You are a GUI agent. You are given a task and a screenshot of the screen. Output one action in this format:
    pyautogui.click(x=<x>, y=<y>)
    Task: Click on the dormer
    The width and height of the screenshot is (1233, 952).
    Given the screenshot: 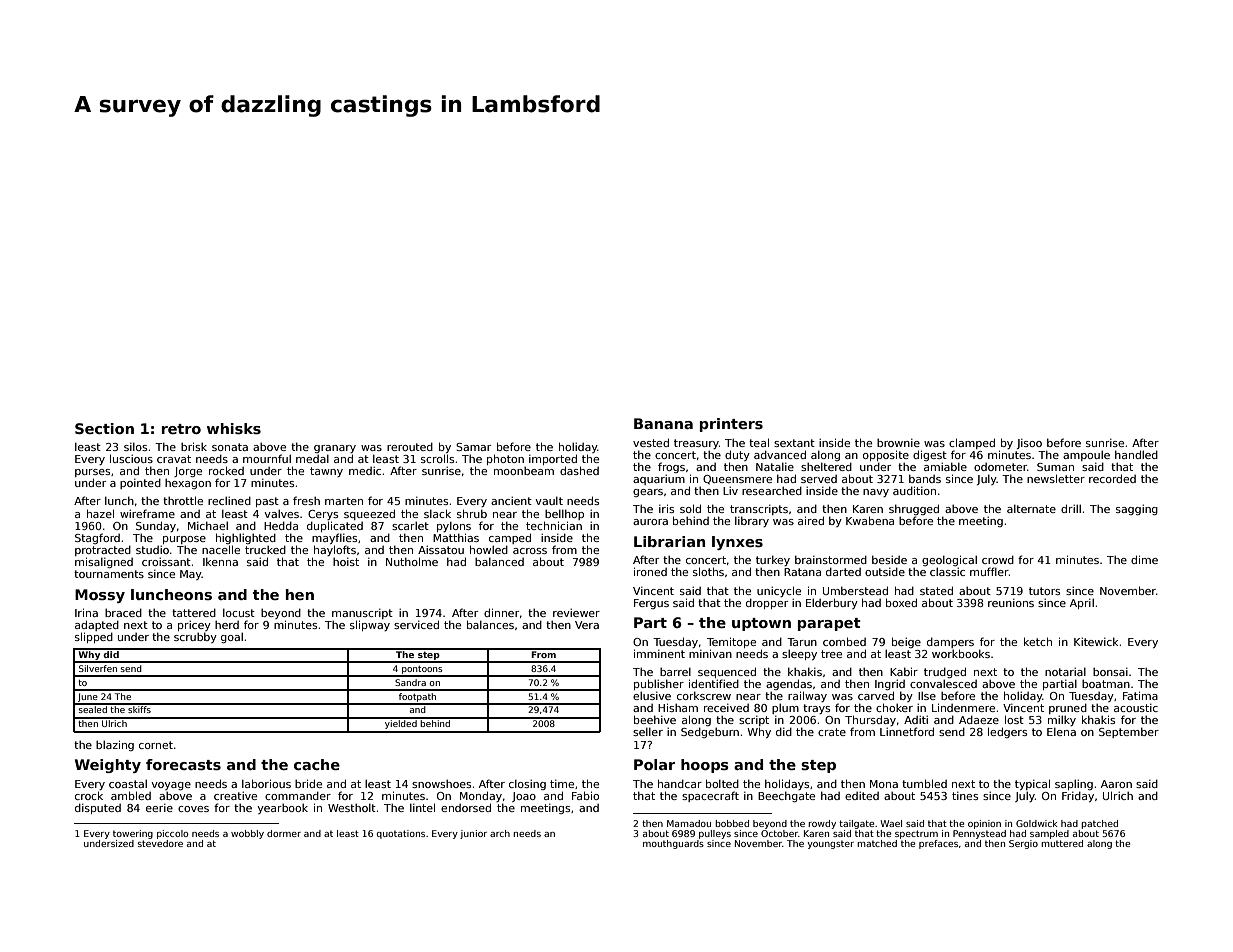 What is the action you would take?
    pyautogui.click(x=284, y=833)
